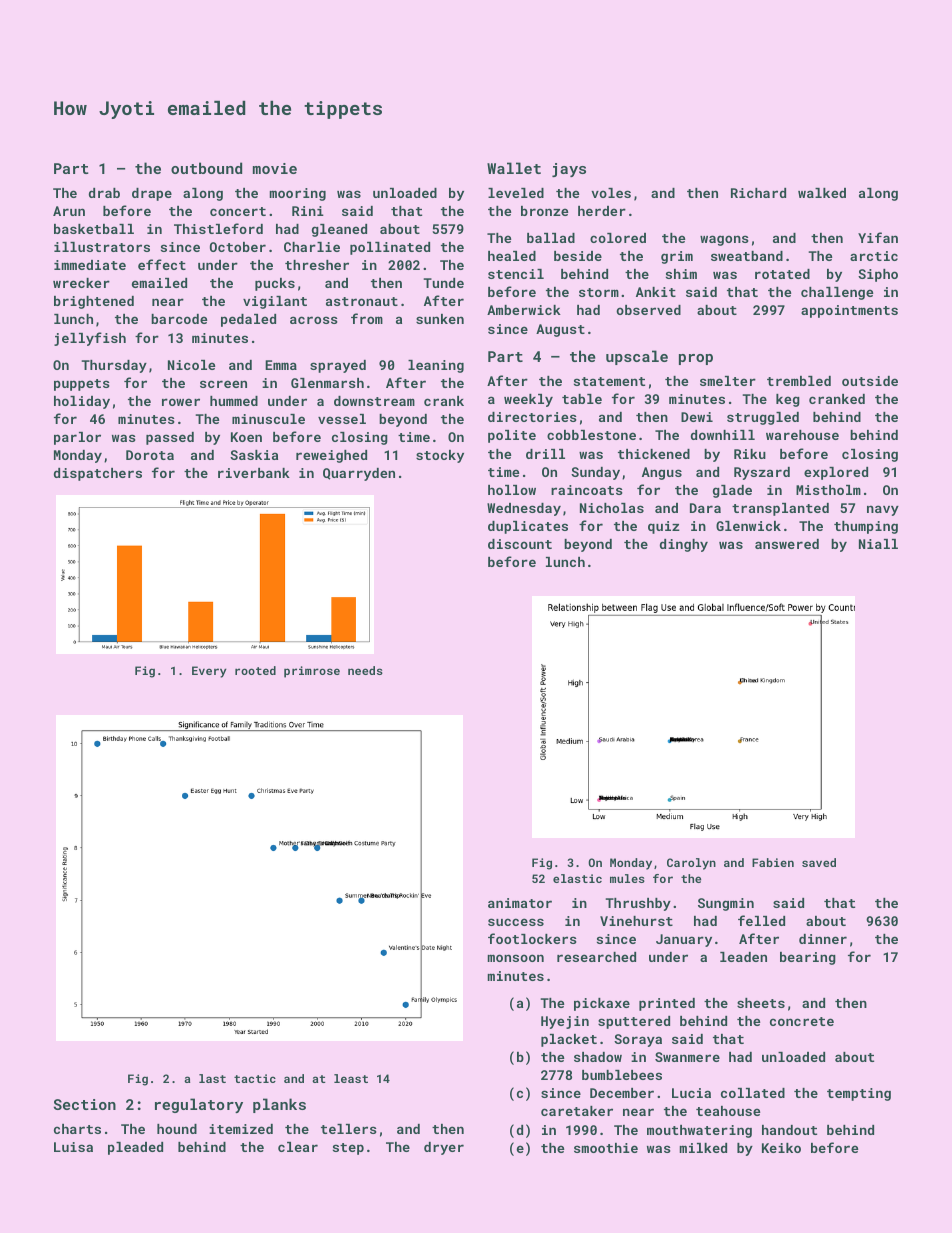 The width and height of the screenshot is (952, 1233). What do you see at coordinates (520, 903) in the screenshot?
I see `animator` at bounding box center [520, 903].
